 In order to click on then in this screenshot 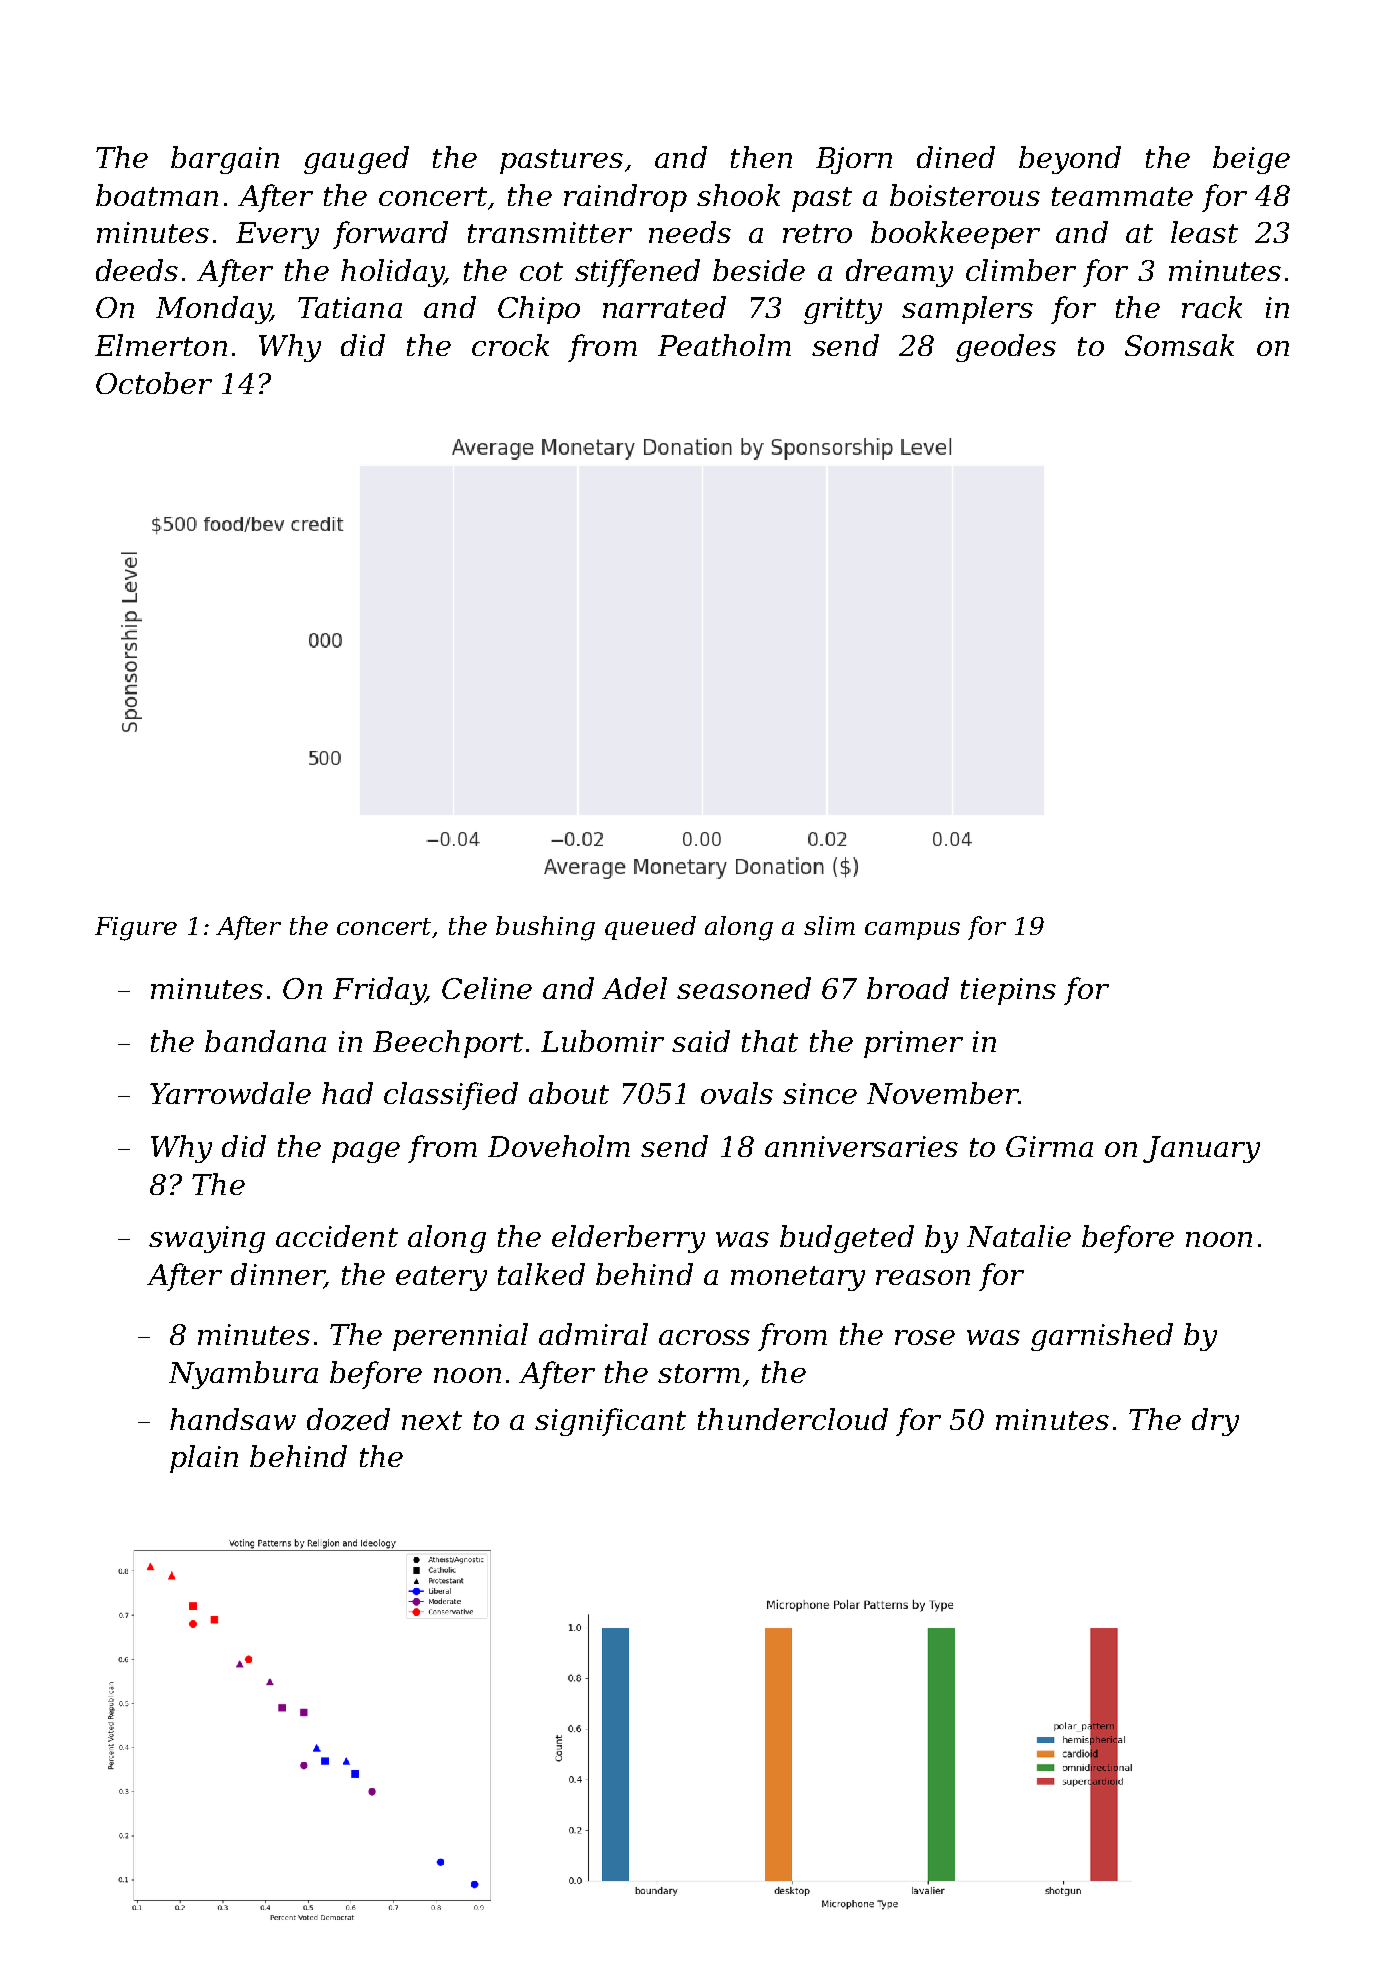, I will do `click(761, 157)`.
